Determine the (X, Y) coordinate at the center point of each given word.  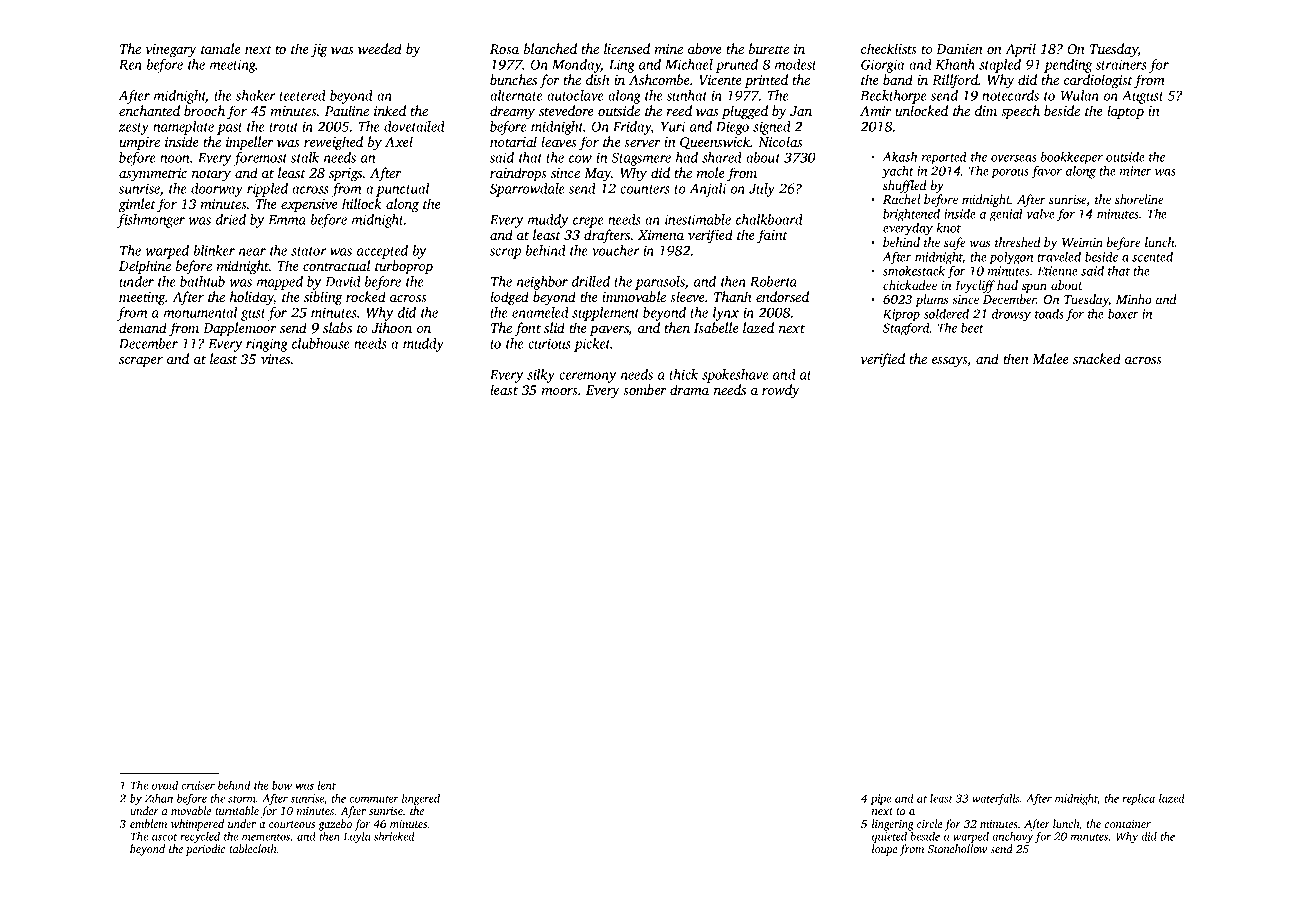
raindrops (518, 174)
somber (645, 389)
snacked (1097, 358)
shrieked (394, 836)
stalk (305, 157)
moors (560, 391)
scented (1152, 257)
